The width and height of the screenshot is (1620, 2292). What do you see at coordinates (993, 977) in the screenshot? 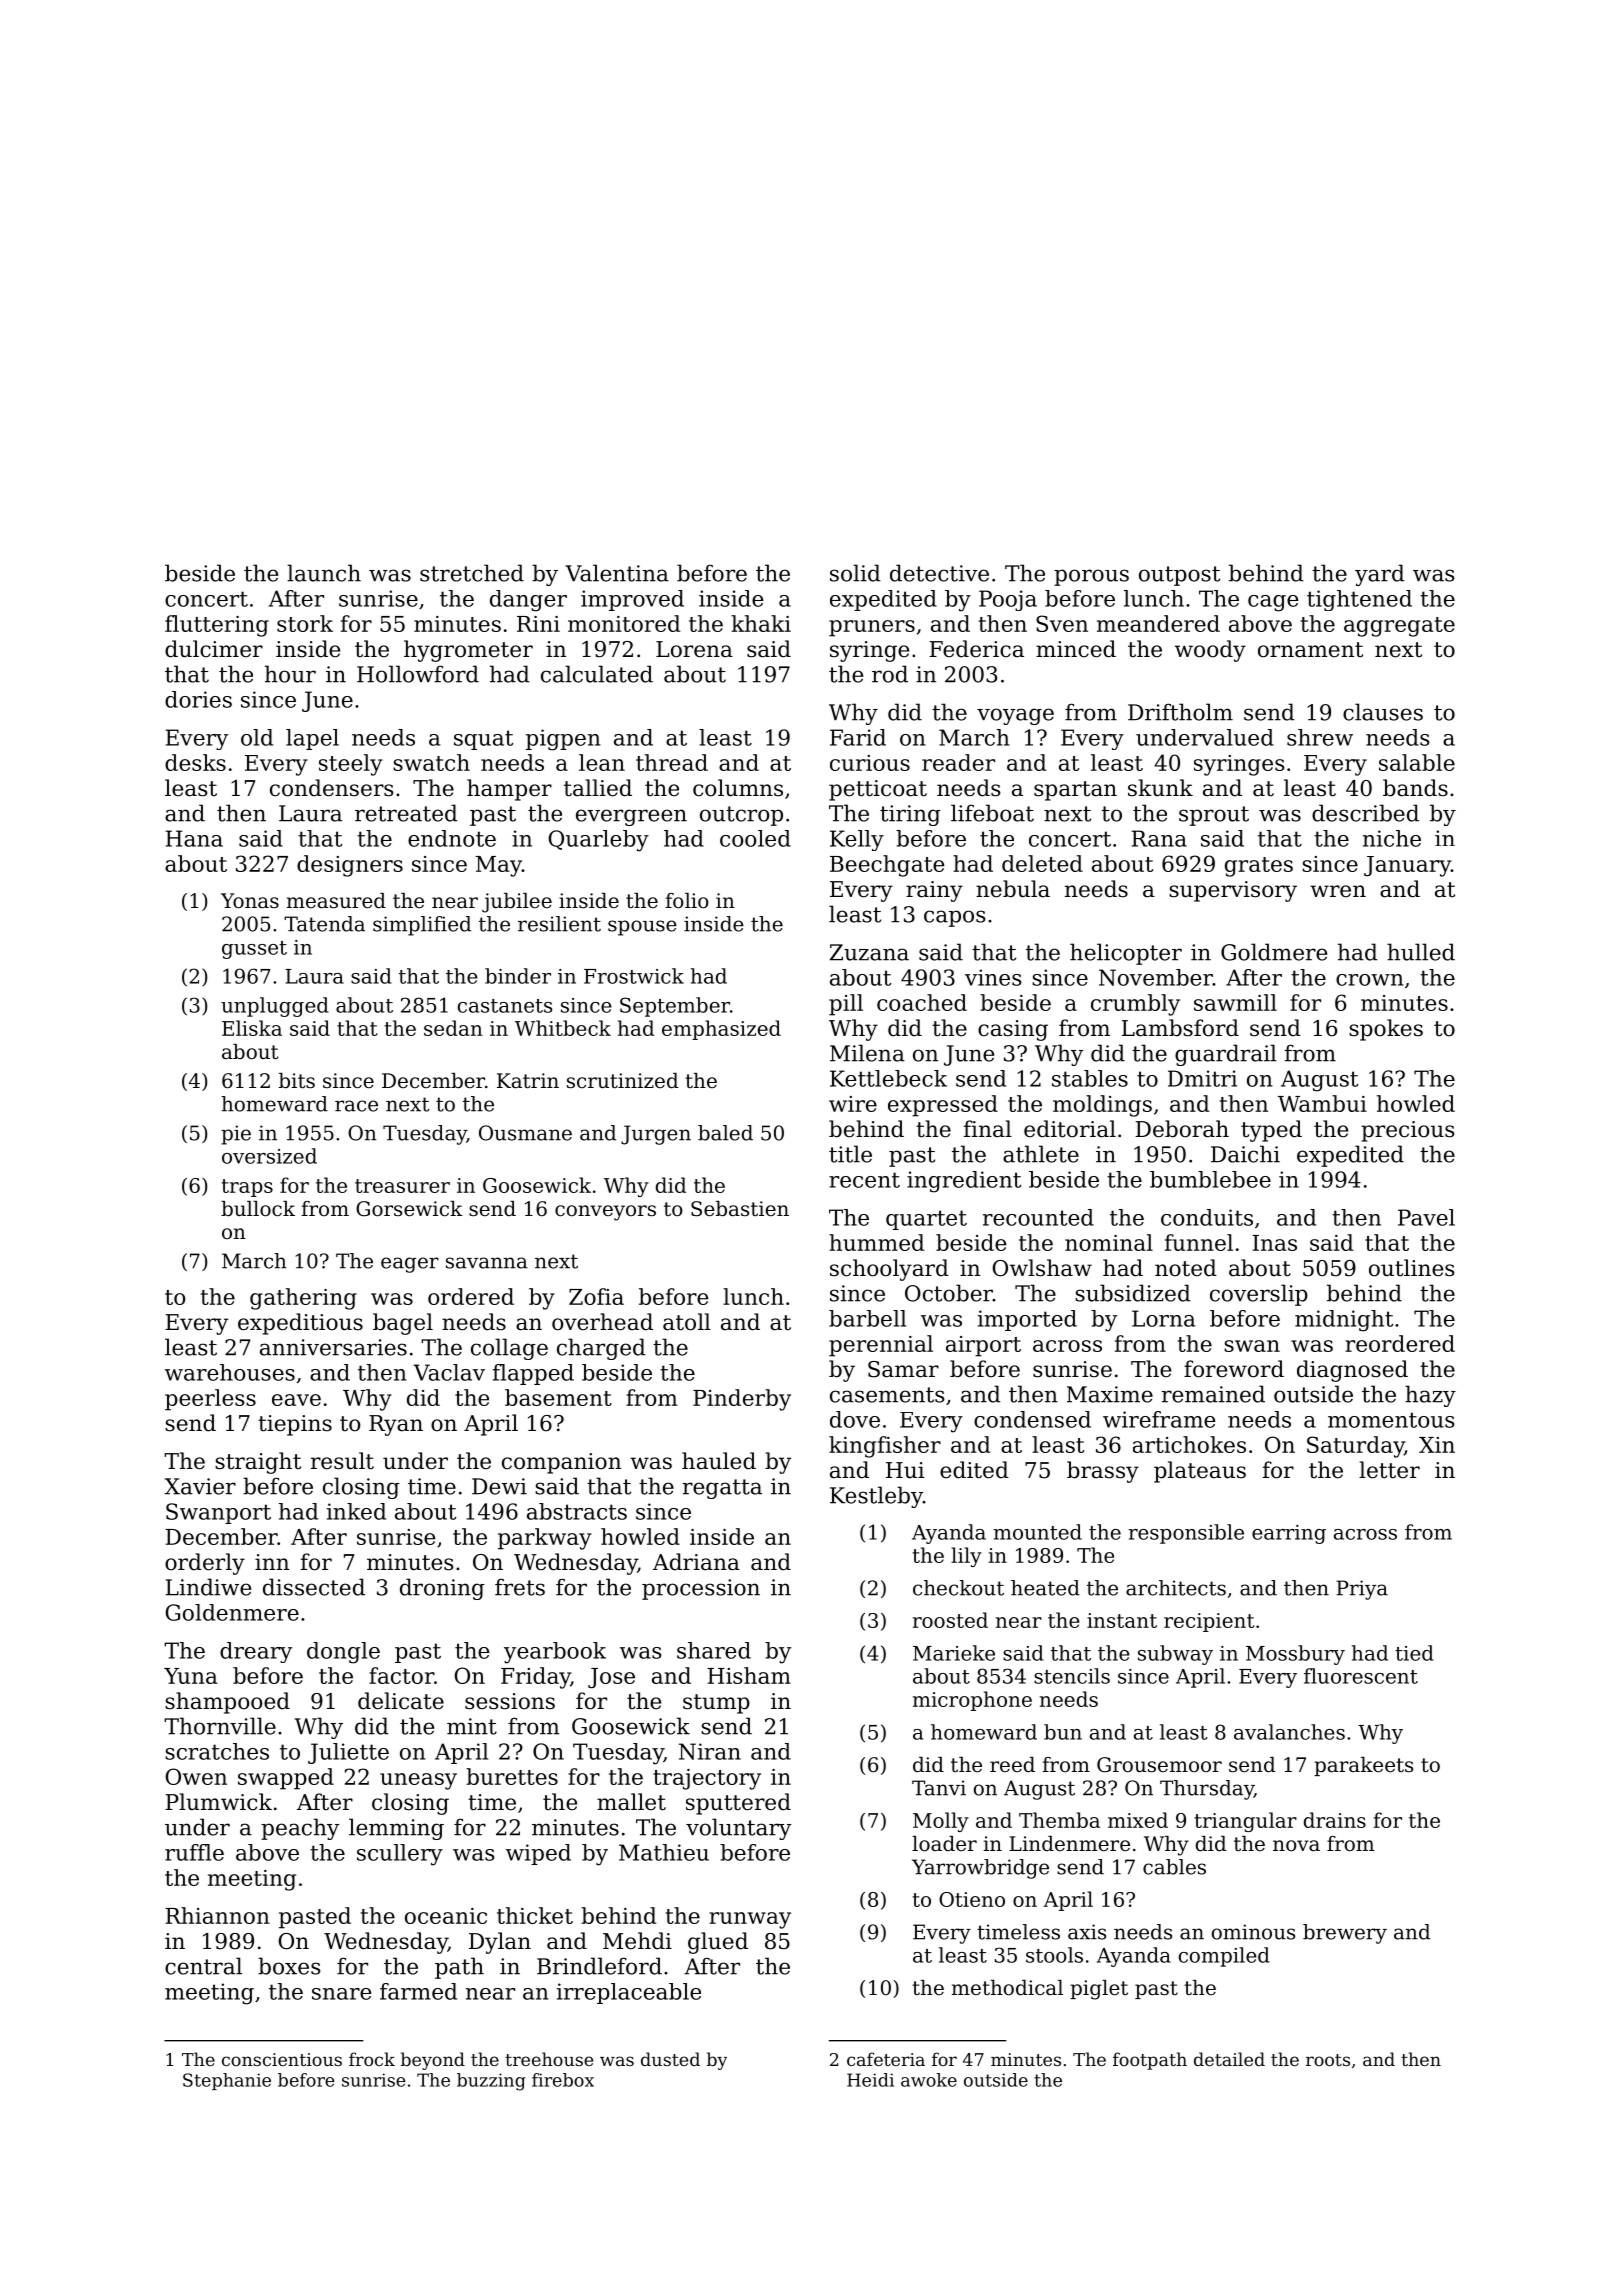
I see `vines` at bounding box center [993, 977].
